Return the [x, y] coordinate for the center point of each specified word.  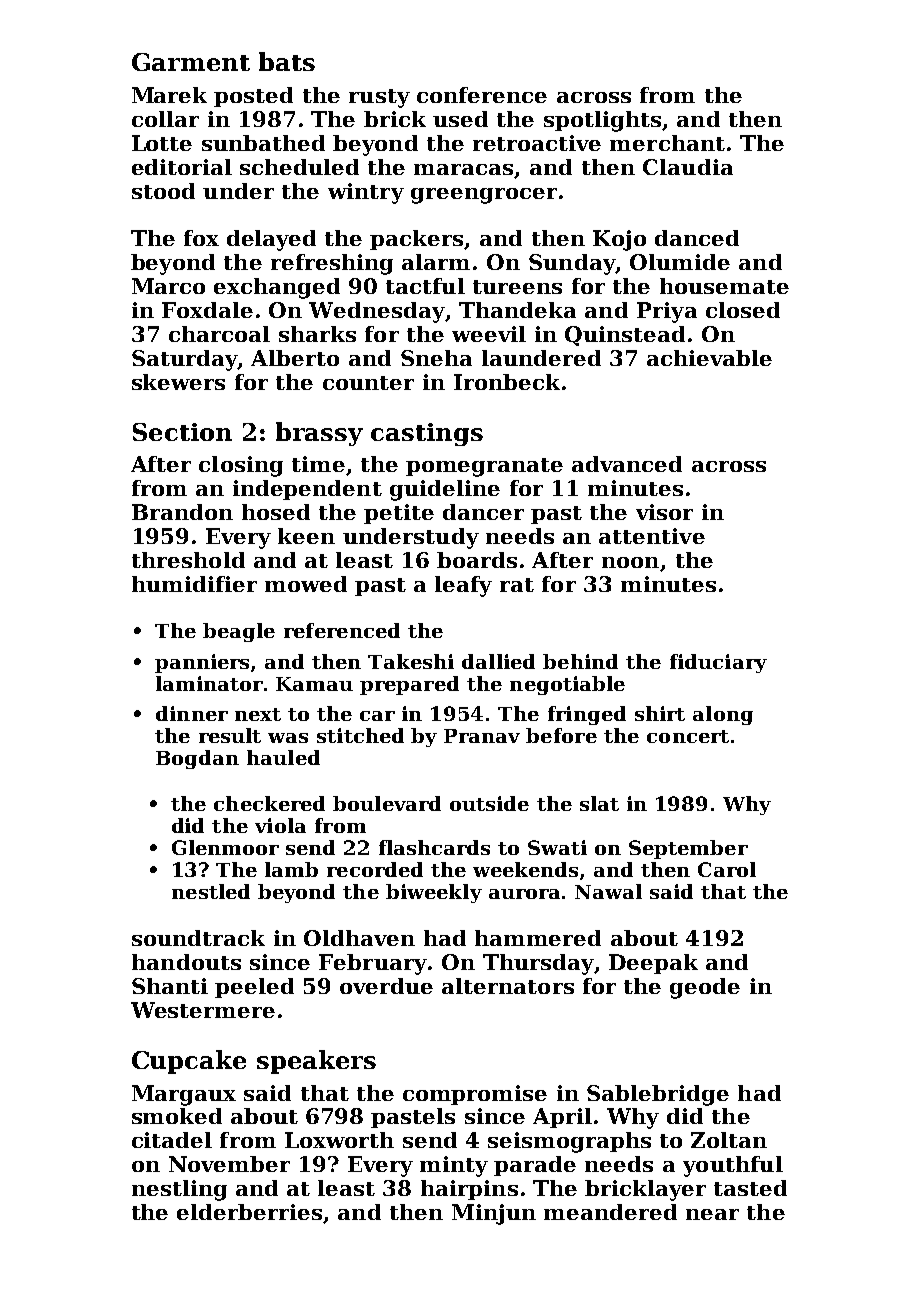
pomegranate [484, 467]
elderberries [249, 1212]
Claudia [688, 167]
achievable [709, 358]
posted [253, 97]
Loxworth [339, 1140]
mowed [306, 584]
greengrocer [484, 196]
